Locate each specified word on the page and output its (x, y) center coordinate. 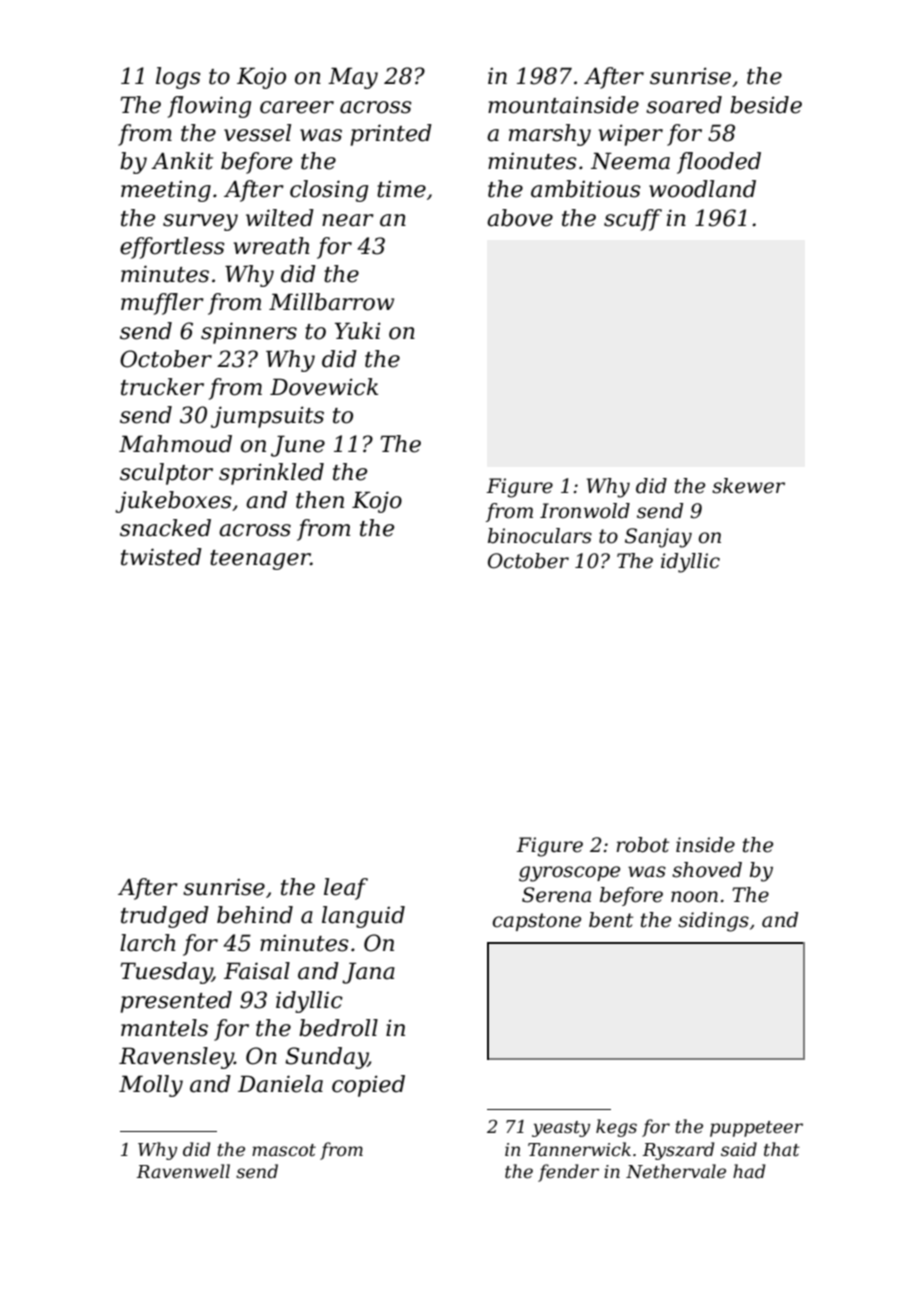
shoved (707, 870)
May (353, 78)
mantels (164, 1028)
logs (178, 78)
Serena (556, 895)
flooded (719, 163)
